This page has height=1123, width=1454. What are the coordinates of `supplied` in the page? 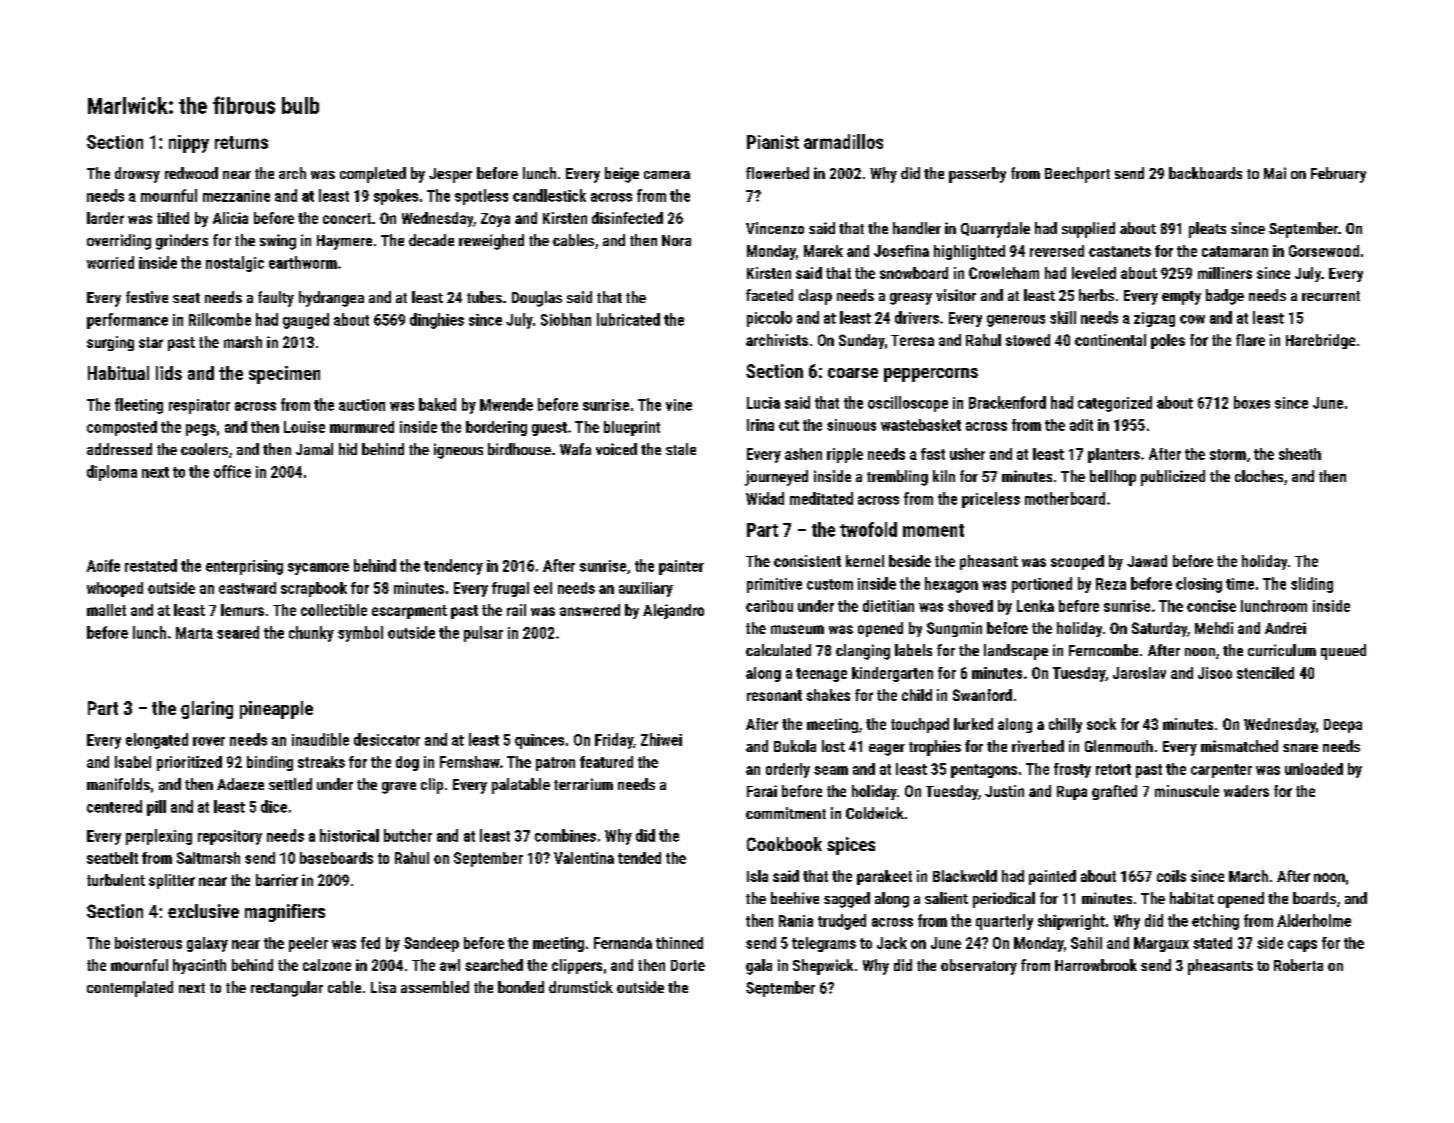 It's located at (1088, 230).
